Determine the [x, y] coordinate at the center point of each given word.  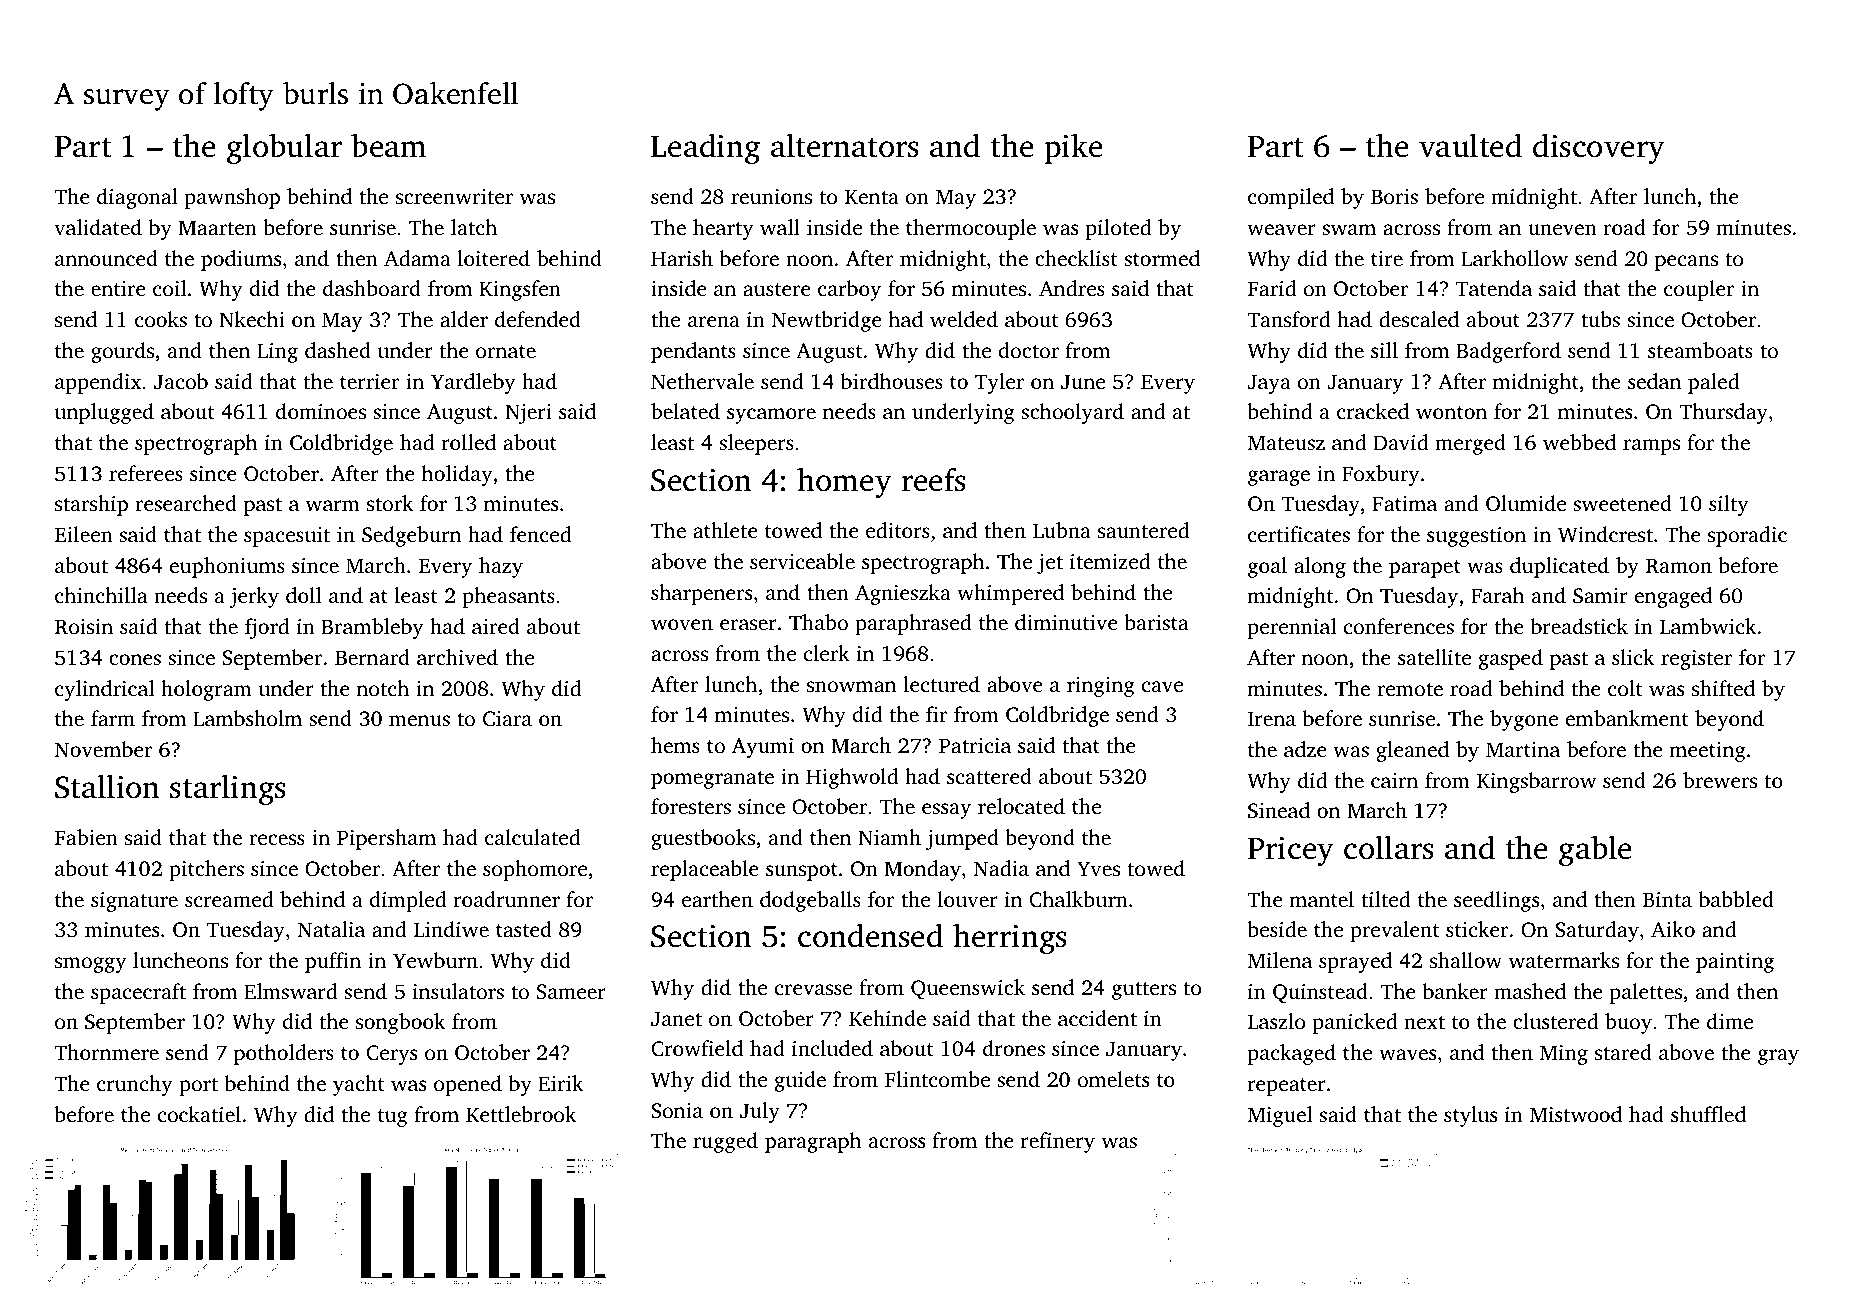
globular [284, 148]
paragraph [813, 1142]
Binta [1667, 899]
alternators [845, 145]
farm [113, 718]
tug [393, 1118]
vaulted [1470, 145]
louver [968, 899]
